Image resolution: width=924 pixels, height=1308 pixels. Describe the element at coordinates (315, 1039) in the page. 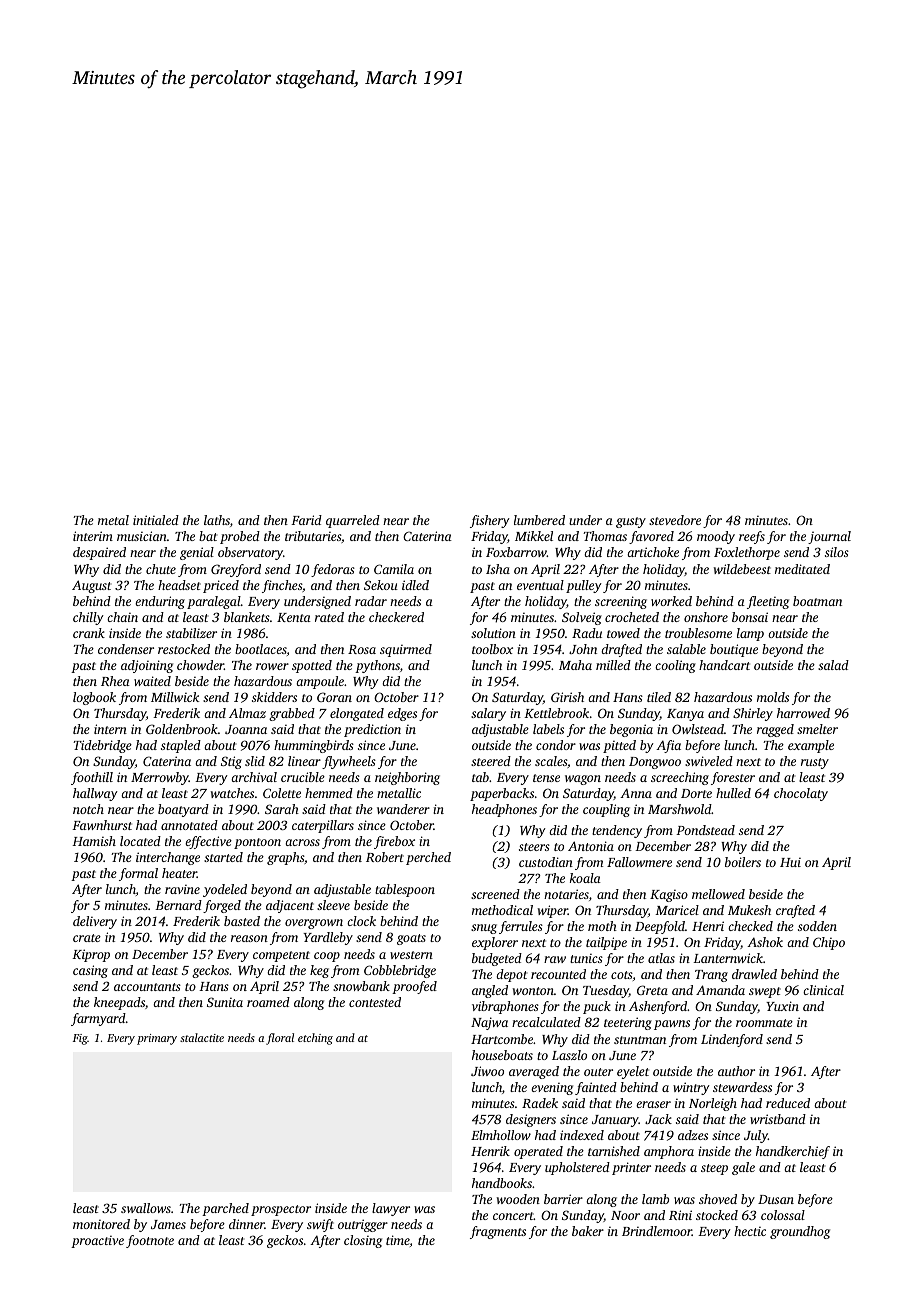

I see `etching` at that location.
